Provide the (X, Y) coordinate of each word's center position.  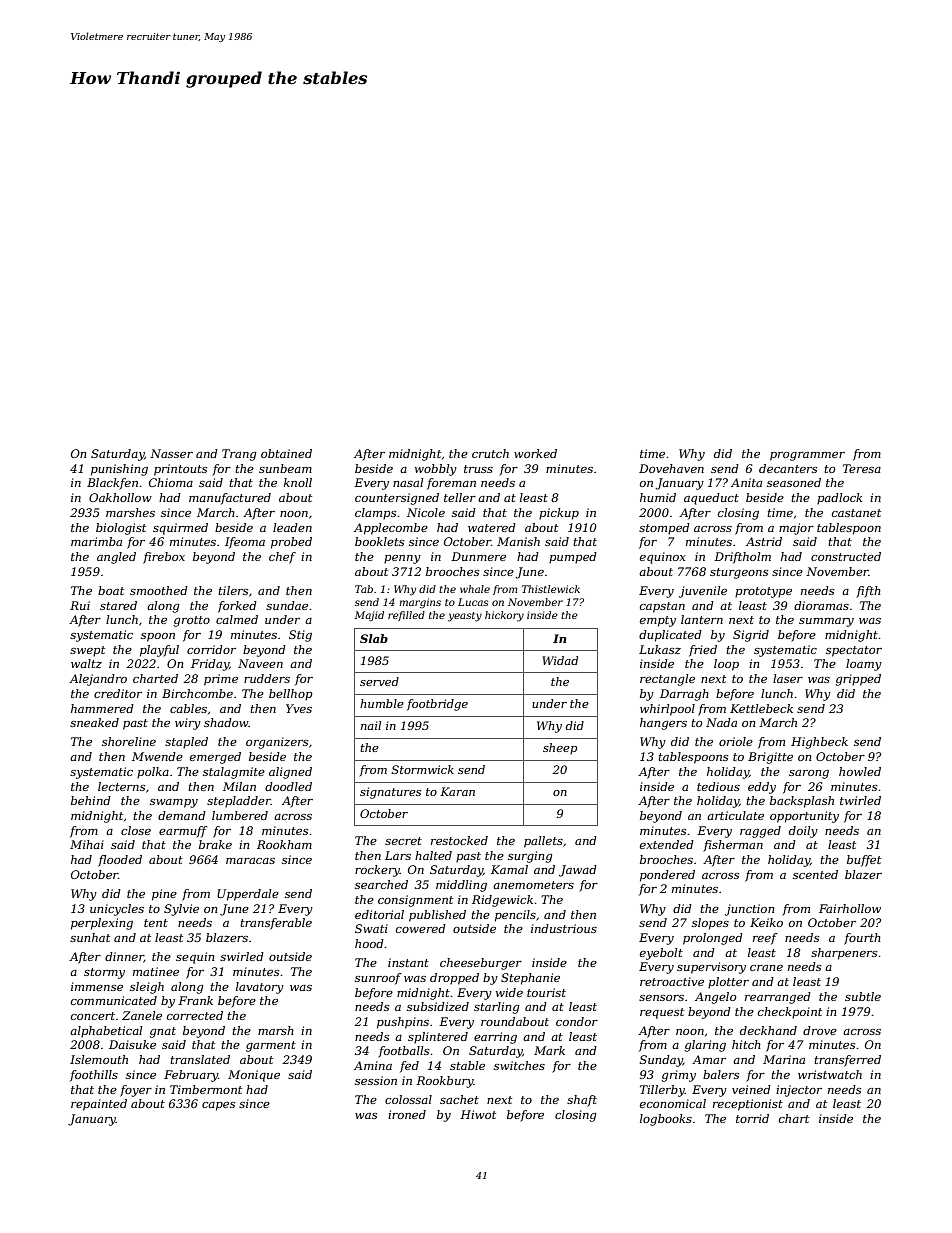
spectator (854, 651)
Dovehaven (671, 468)
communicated (114, 1000)
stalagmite (234, 773)
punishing (119, 470)
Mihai (87, 844)
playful (159, 651)
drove (820, 1030)
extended (667, 844)
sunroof (378, 979)
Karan (457, 791)
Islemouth (99, 1059)
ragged (760, 832)
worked (535, 453)
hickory (504, 616)
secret (403, 841)
